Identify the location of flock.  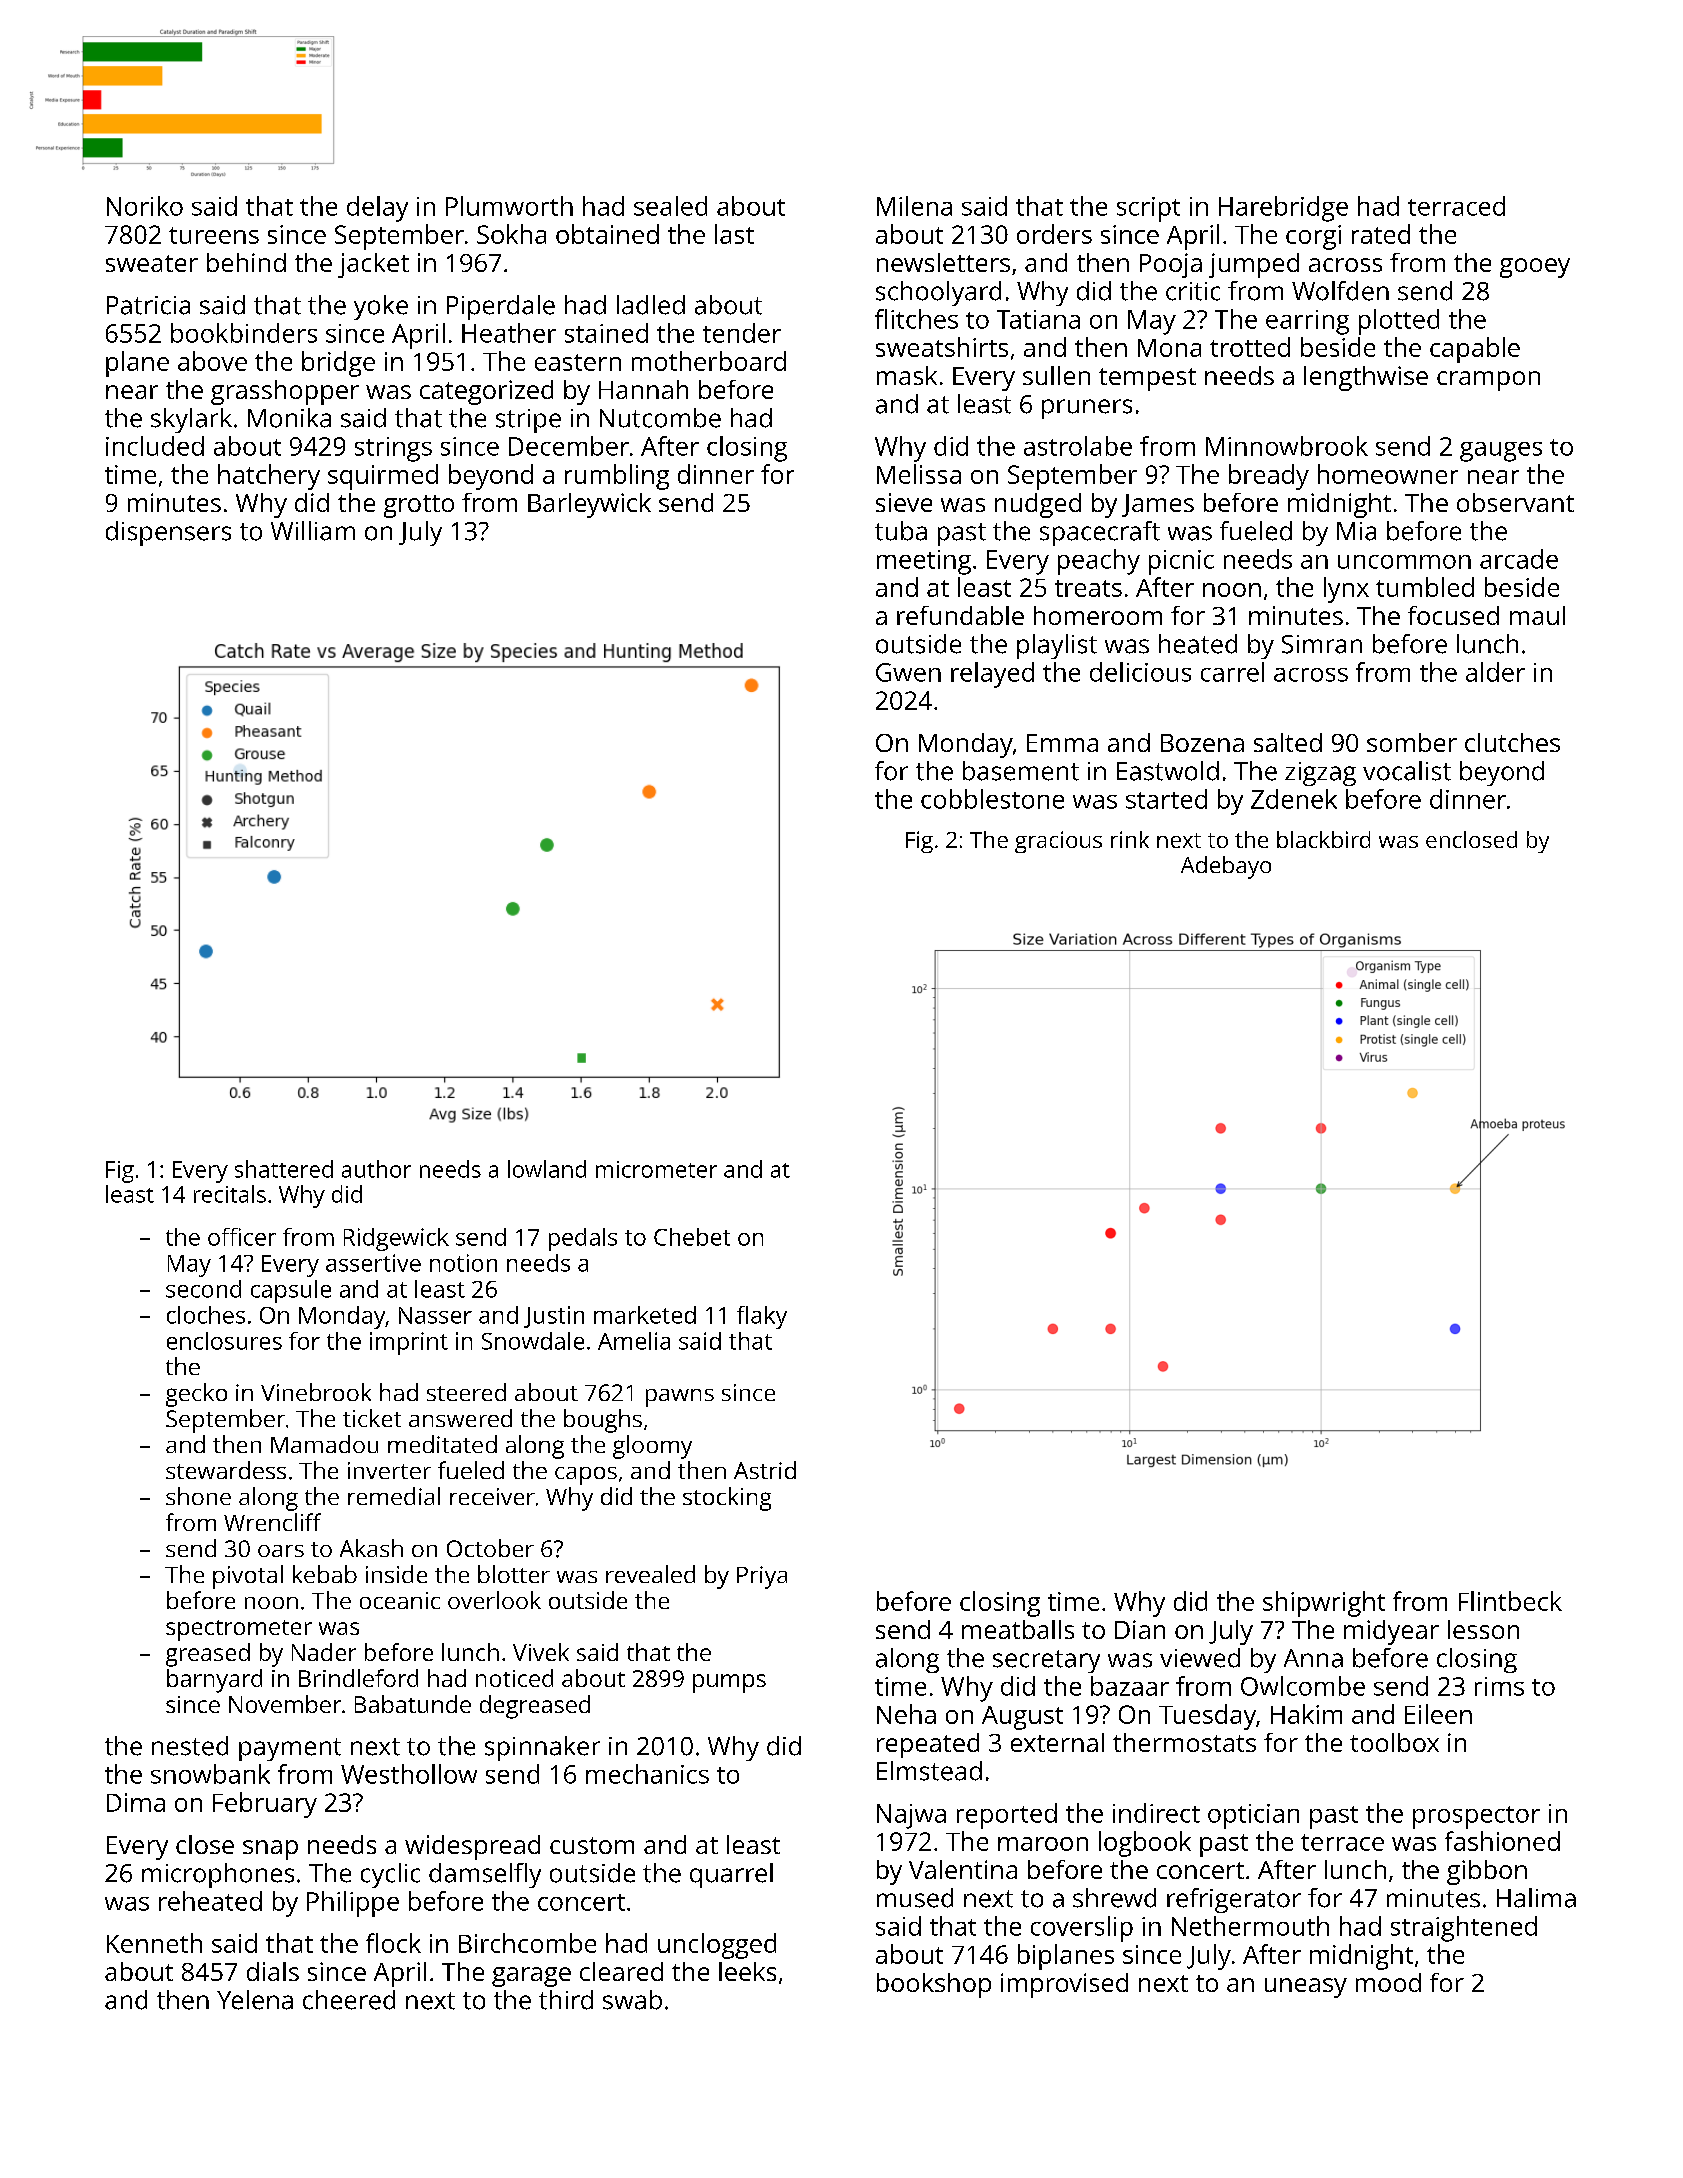
(393, 1943).
